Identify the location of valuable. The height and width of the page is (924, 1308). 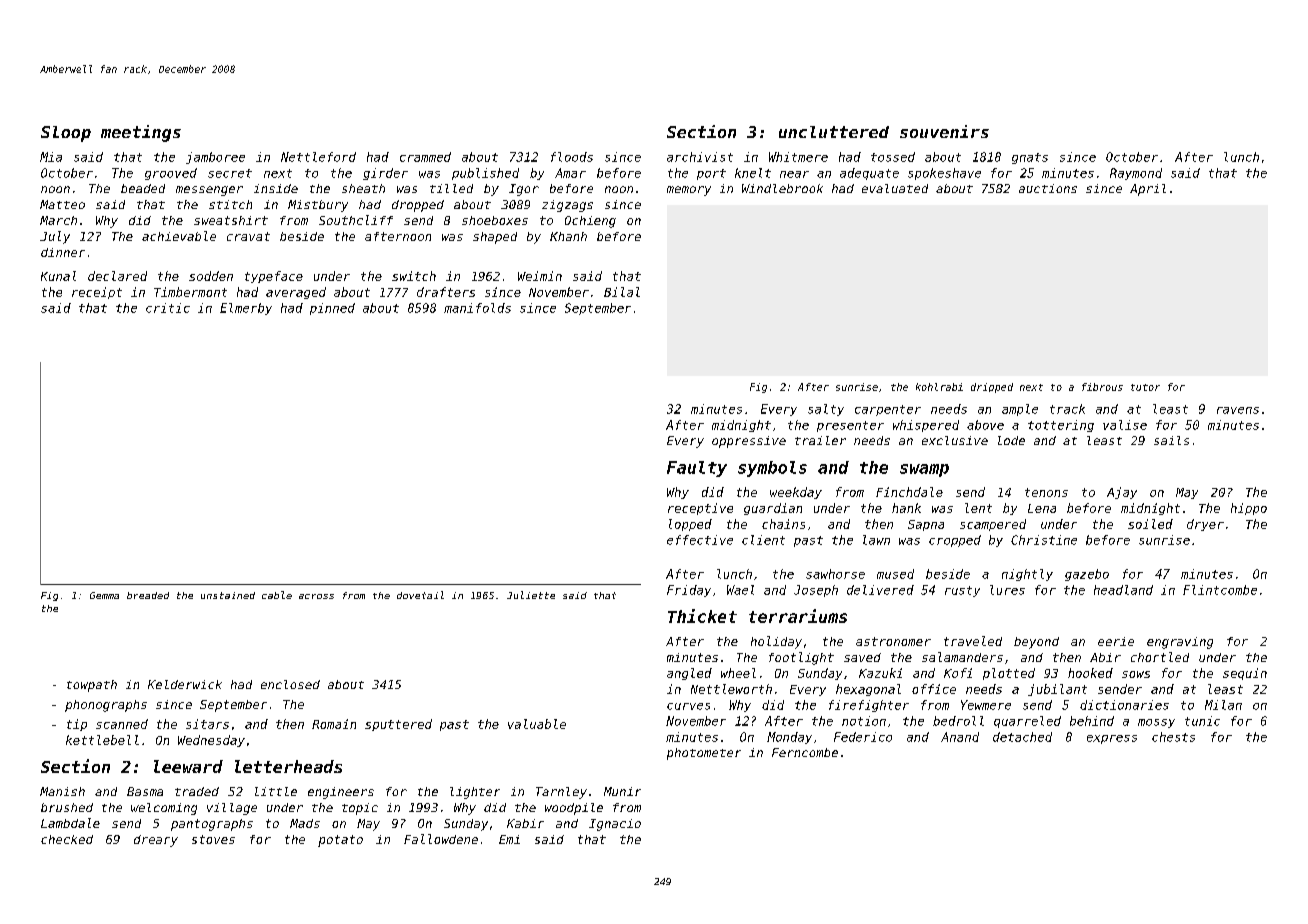
(537, 724).
